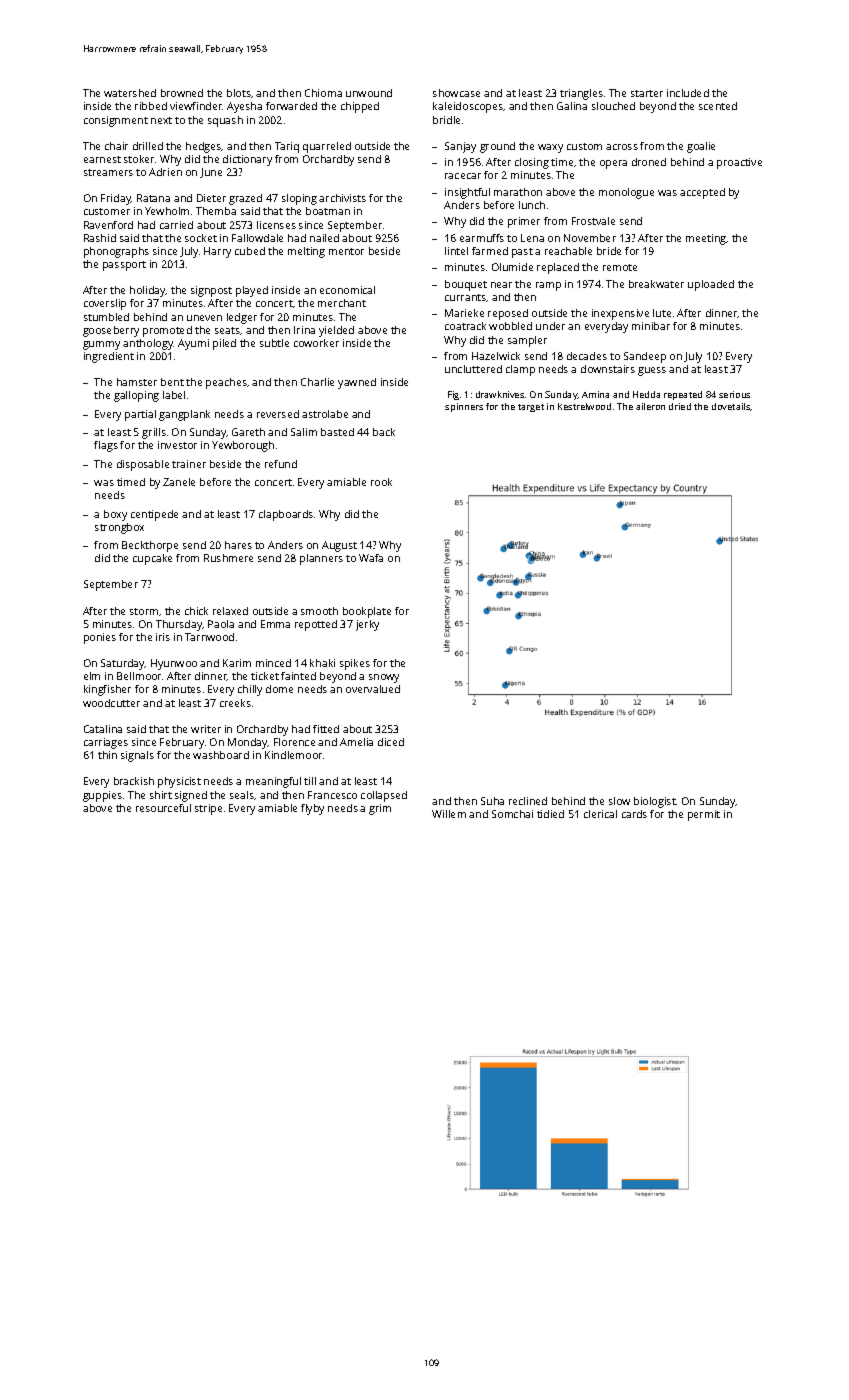 The width and height of the screenshot is (849, 1400). What do you see at coordinates (163, 637) in the screenshot?
I see `iris` at bounding box center [163, 637].
